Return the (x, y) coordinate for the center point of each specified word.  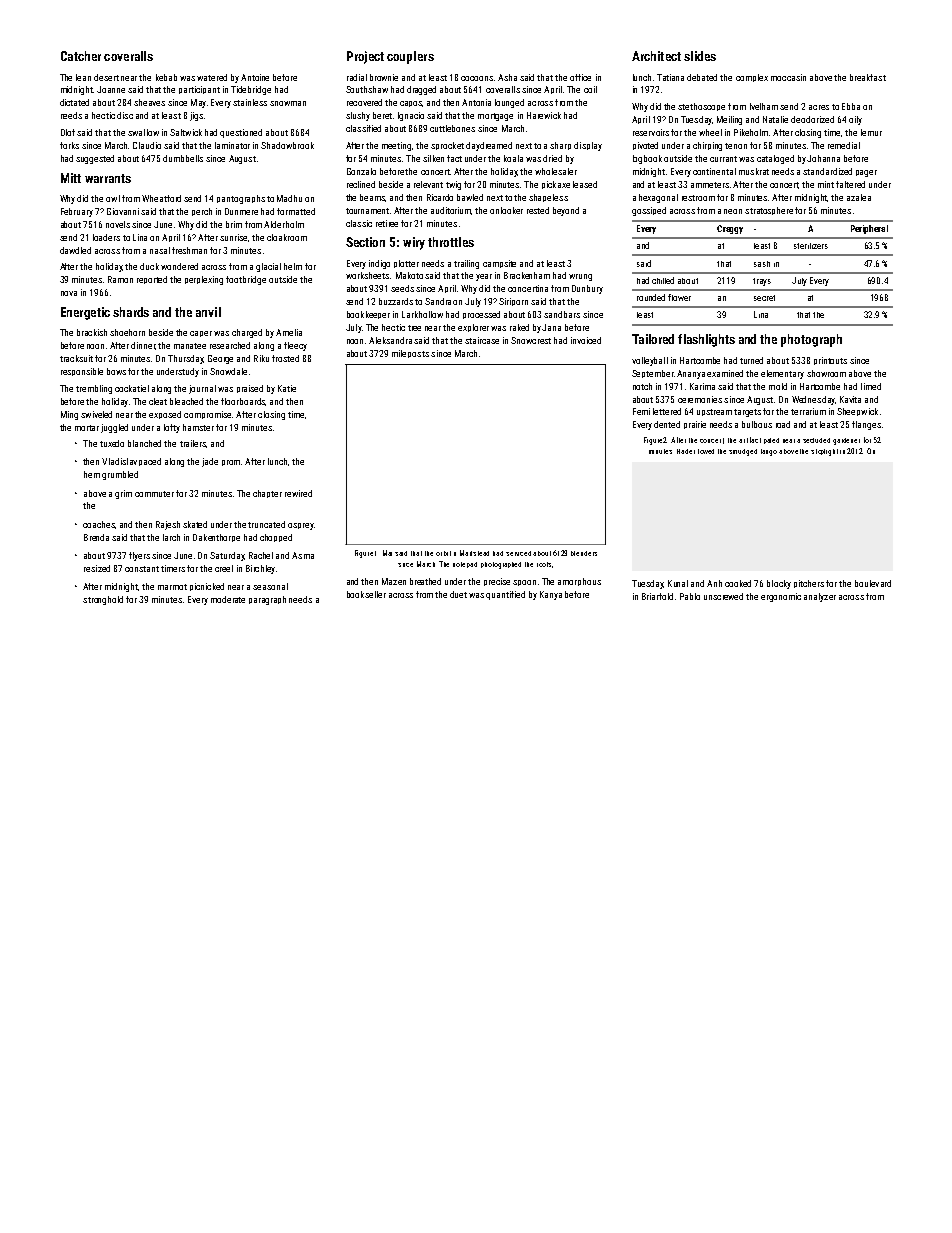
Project (365, 57)
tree (414, 328)
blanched (144, 443)
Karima (702, 386)
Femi (641, 411)
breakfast (868, 77)
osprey (301, 526)
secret (764, 298)
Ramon (120, 279)
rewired (298, 493)
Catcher (81, 56)
